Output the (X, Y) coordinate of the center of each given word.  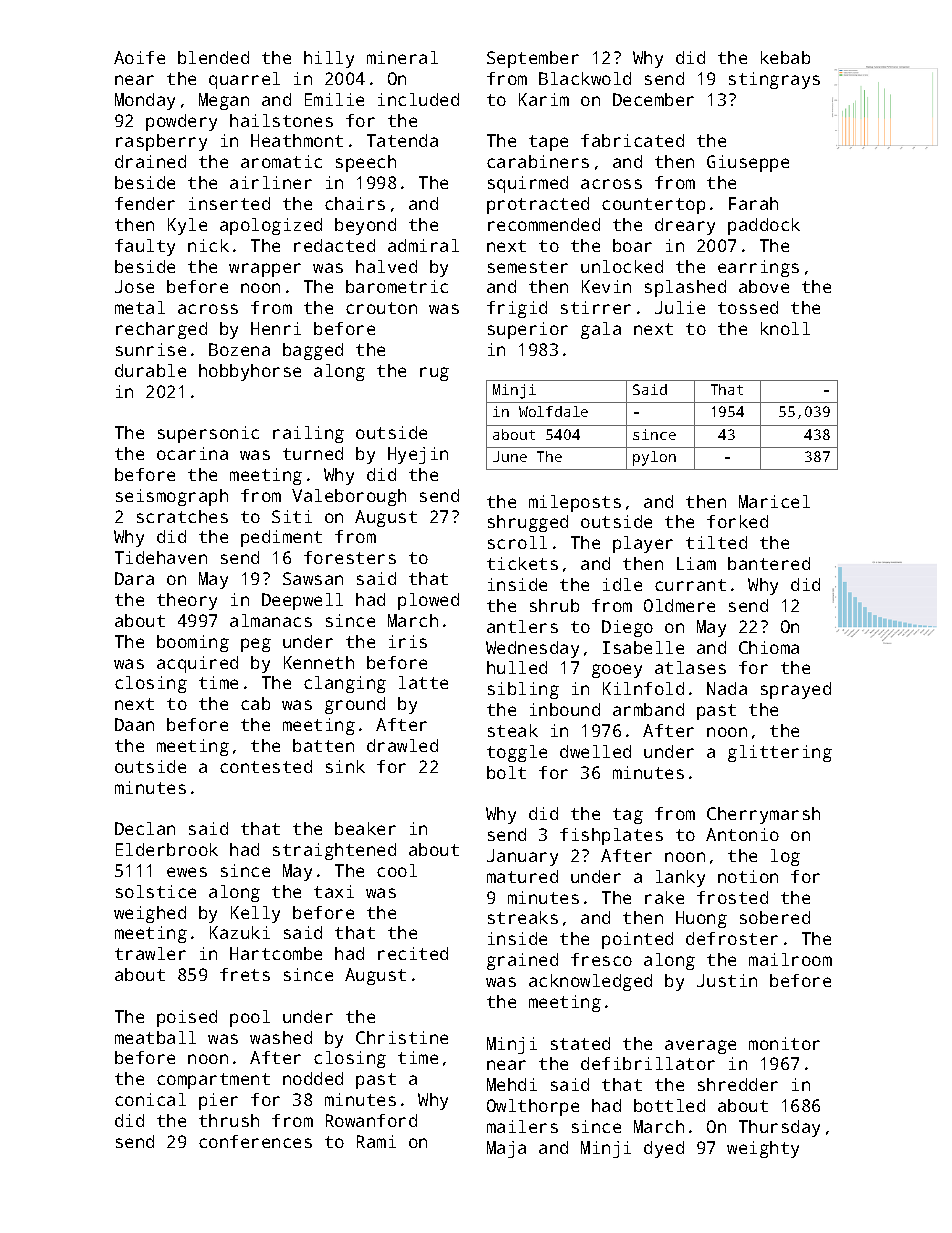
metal (140, 307)
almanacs (271, 620)
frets (245, 974)
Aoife (139, 57)
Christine (402, 1037)
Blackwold (585, 78)
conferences (255, 1141)
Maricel (774, 501)
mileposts (575, 503)
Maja (506, 1149)
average (700, 1047)
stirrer (596, 307)
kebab (785, 57)
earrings (758, 268)
